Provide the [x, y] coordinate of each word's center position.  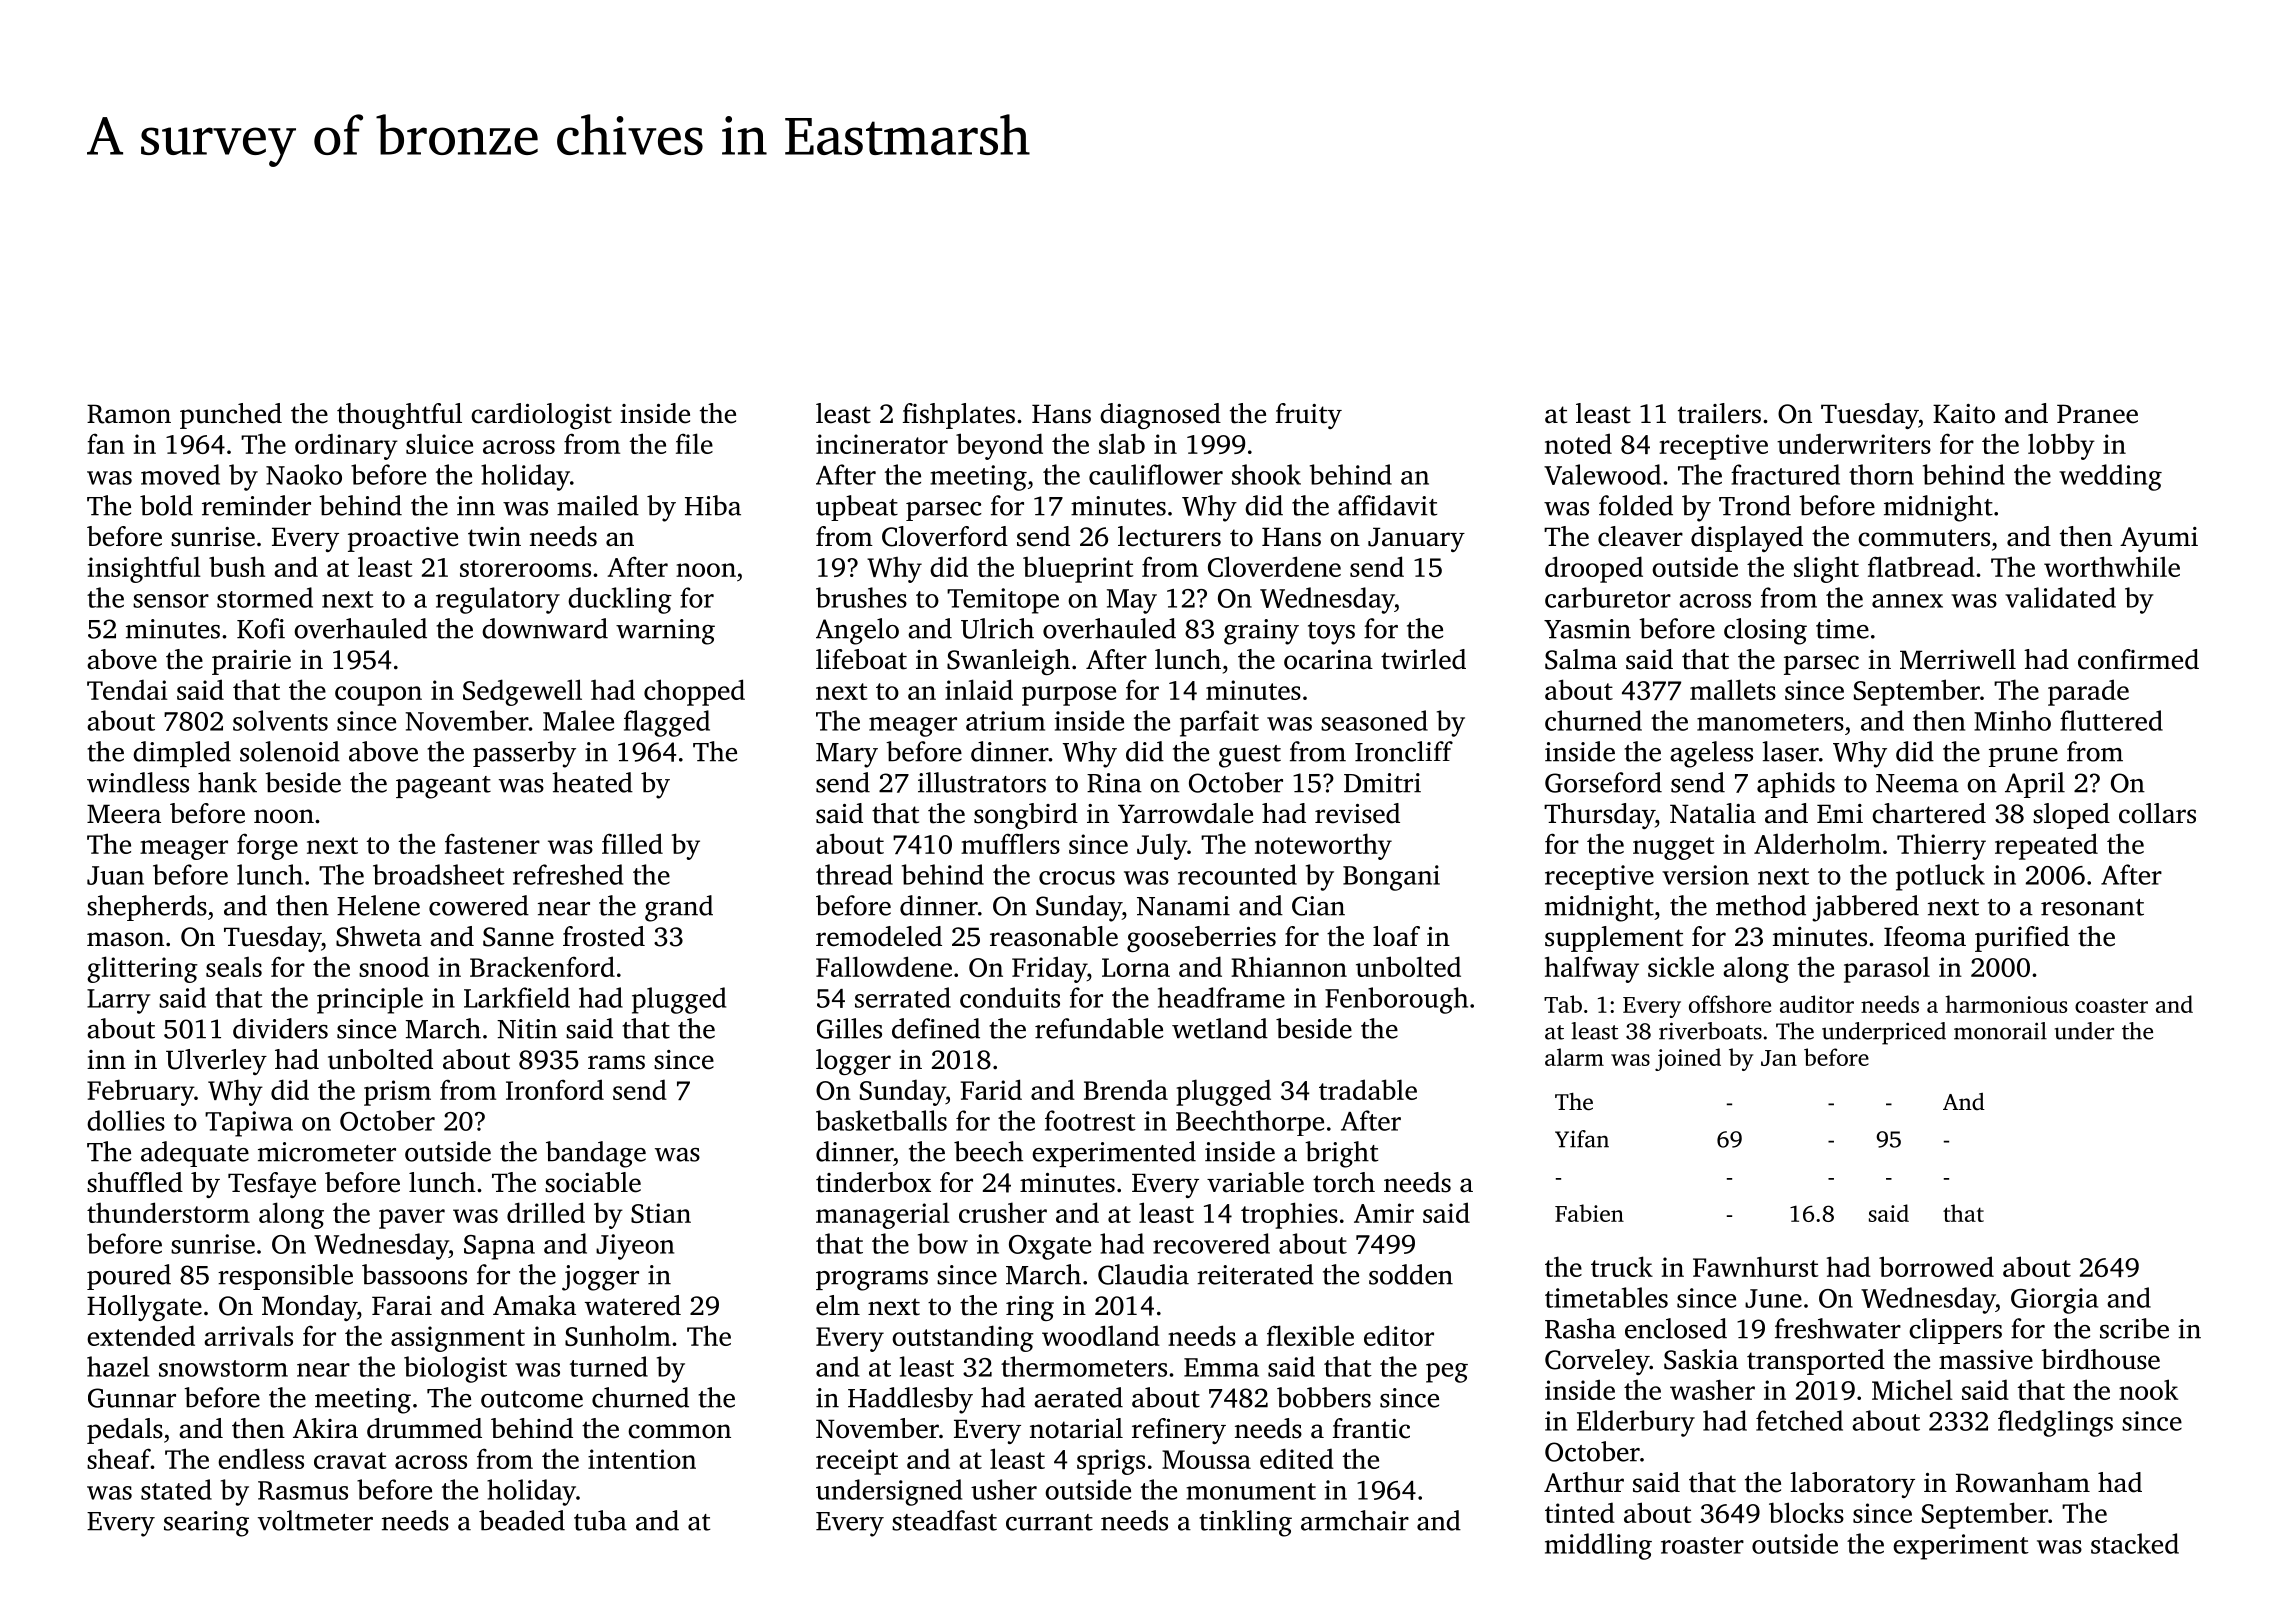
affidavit [1387, 505]
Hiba [713, 505]
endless [261, 1458]
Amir [1384, 1213]
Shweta [379, 936]
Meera [124, 814]
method [1761, 905]
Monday [309, 1308]
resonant [2092, 907]
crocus [1077, 878]
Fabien [1589, 1213]
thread [854, 874]
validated [2060, 597]
